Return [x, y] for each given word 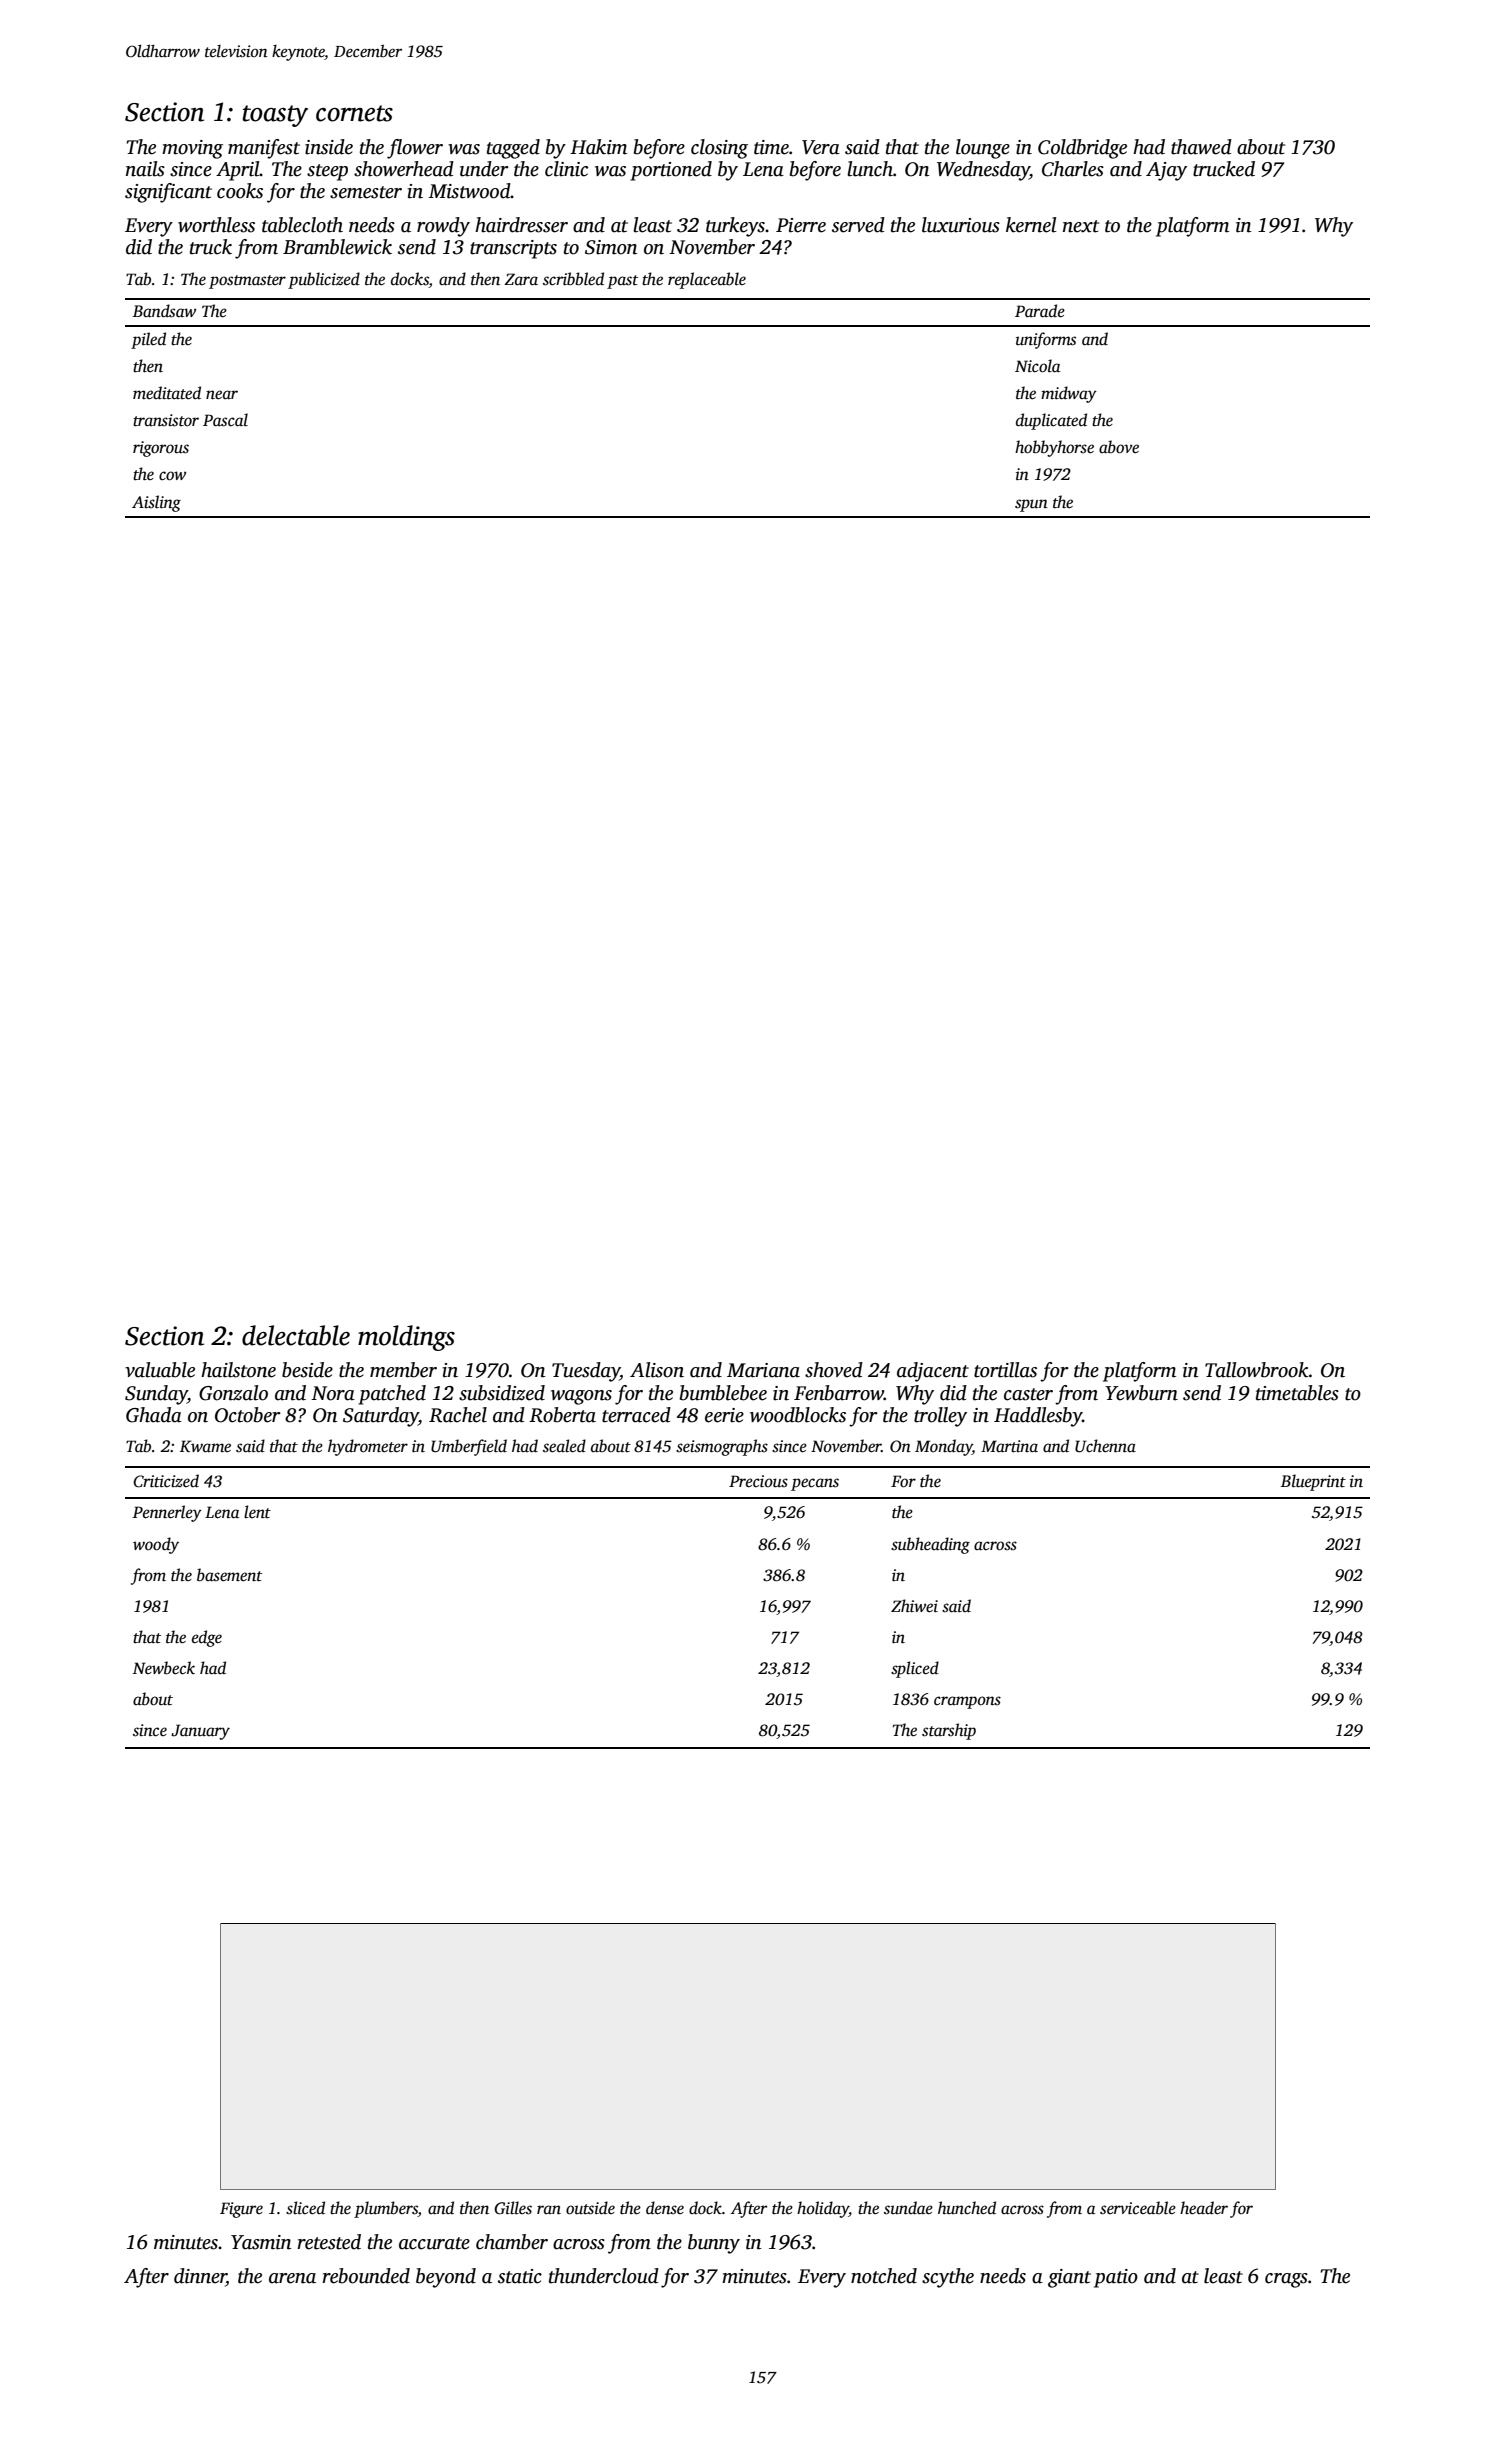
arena [292, 2278]
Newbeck [164, 1668]
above [1119, 447]
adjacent [933, 1372]
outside [590, 2208]
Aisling [156, 503]
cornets [354, 113]
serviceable [1138, 2208]
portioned [671, 171]
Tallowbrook [1257, 1370]
